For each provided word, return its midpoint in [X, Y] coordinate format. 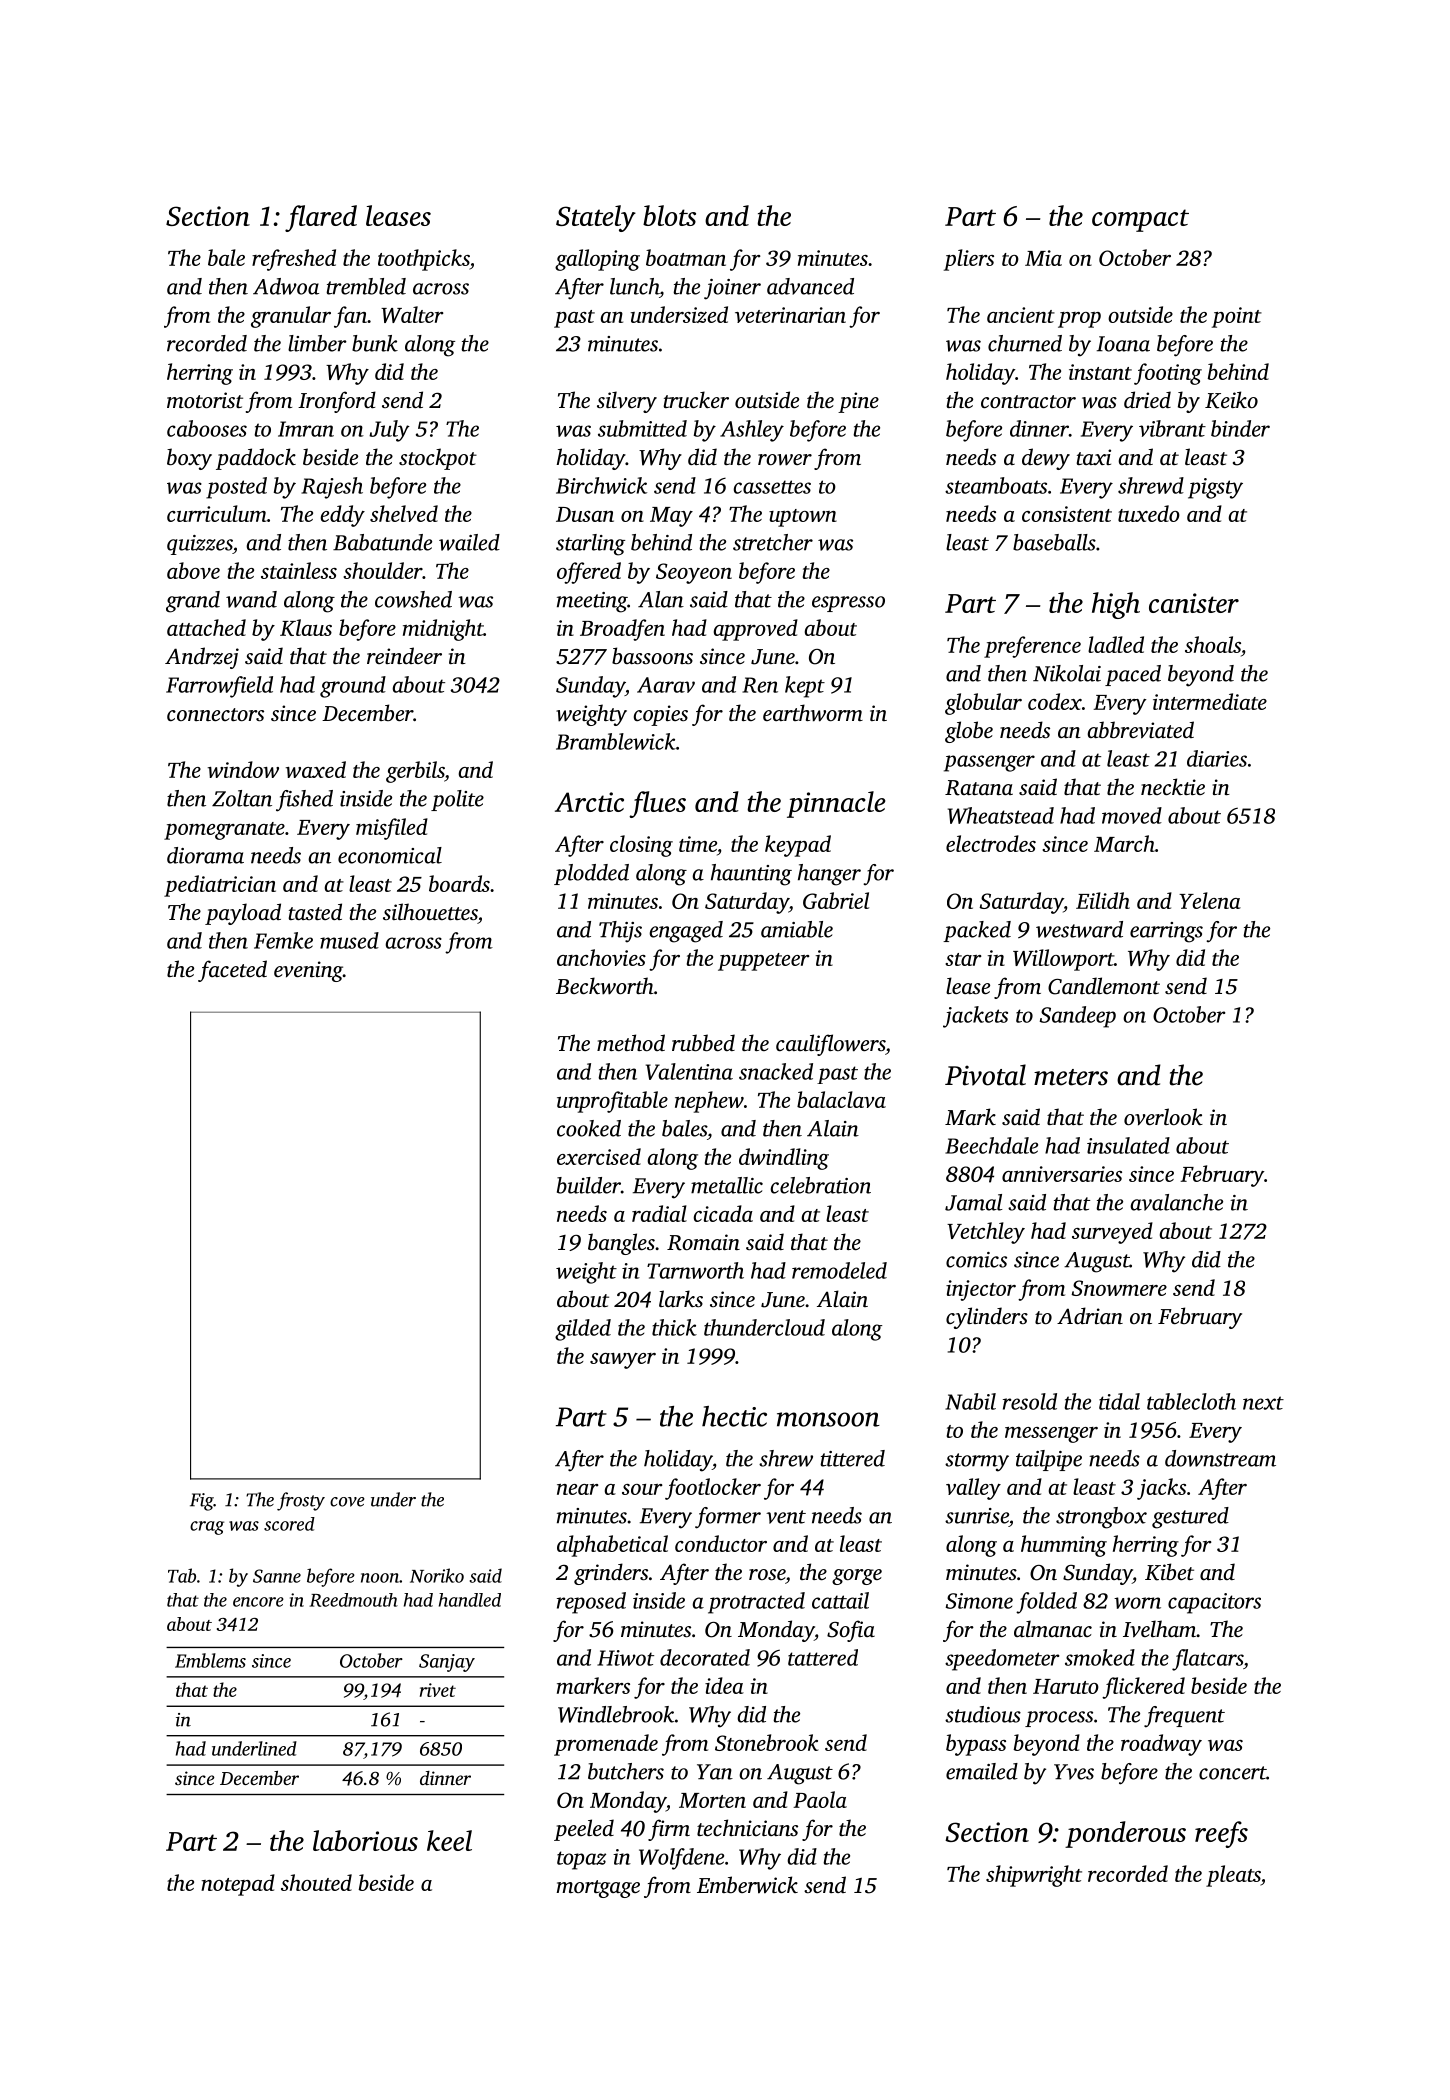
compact [1140, 220]
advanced [810, 286]
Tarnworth [695, 1270]
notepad [238, 1885]
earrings [1166, 932]
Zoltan [242, 798]
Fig [202, 1502]
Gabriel [836, 900]
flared [321, 218]
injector [981, 1290]
